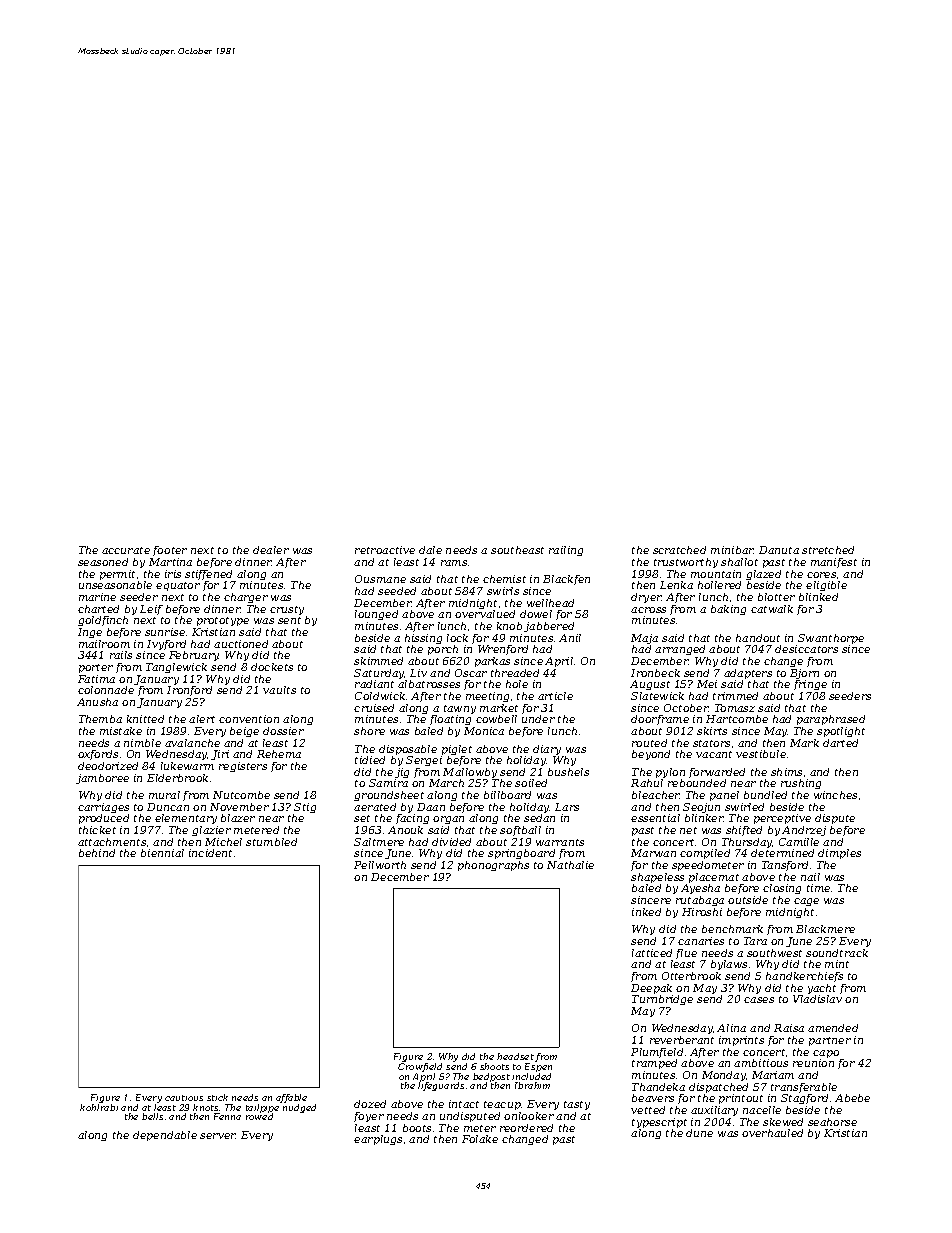 The image size is (952, 1233). I want to click on softball, so click(520, 831).
